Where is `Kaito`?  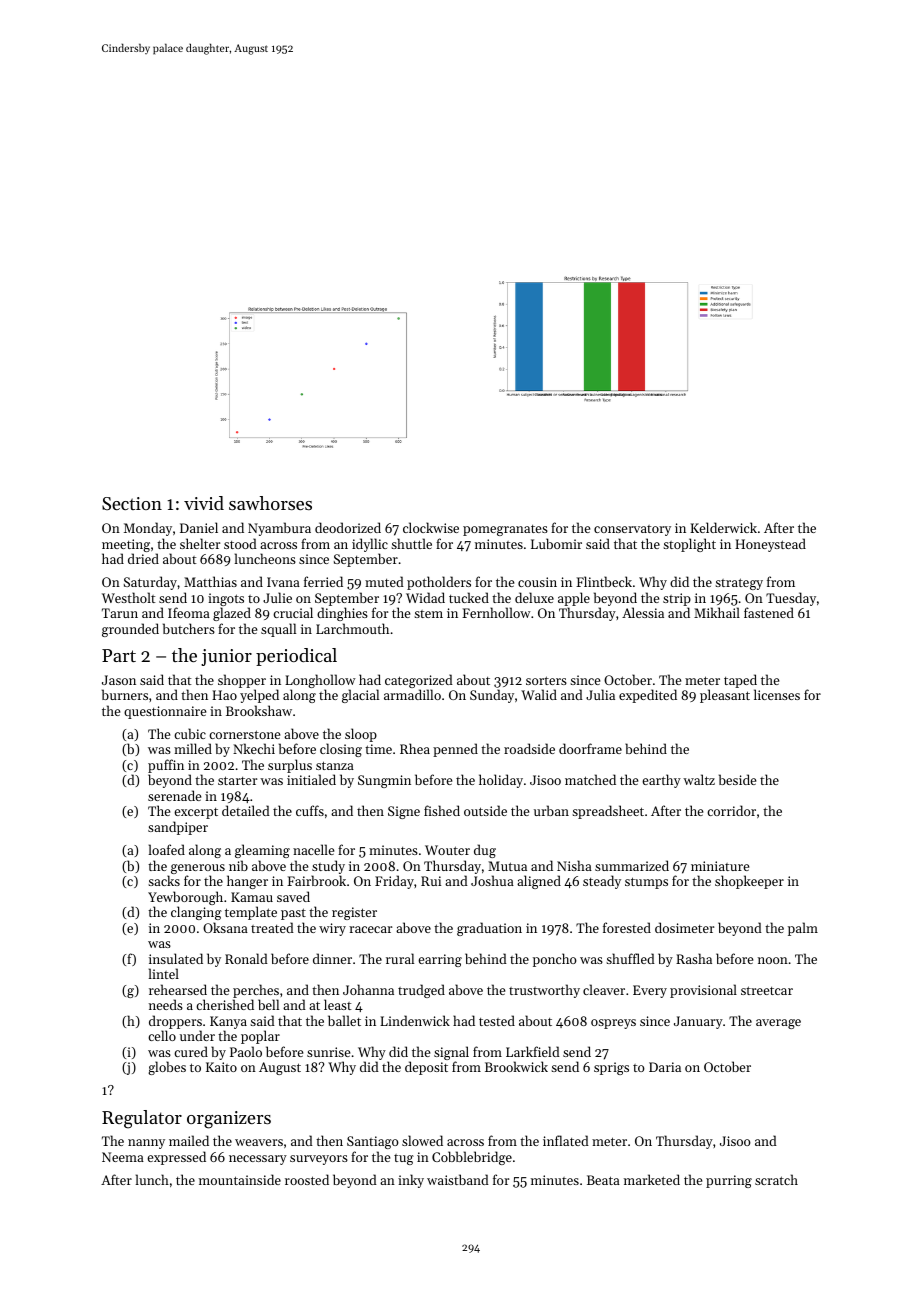
Kaito is located at coordinates (221, 1067).
